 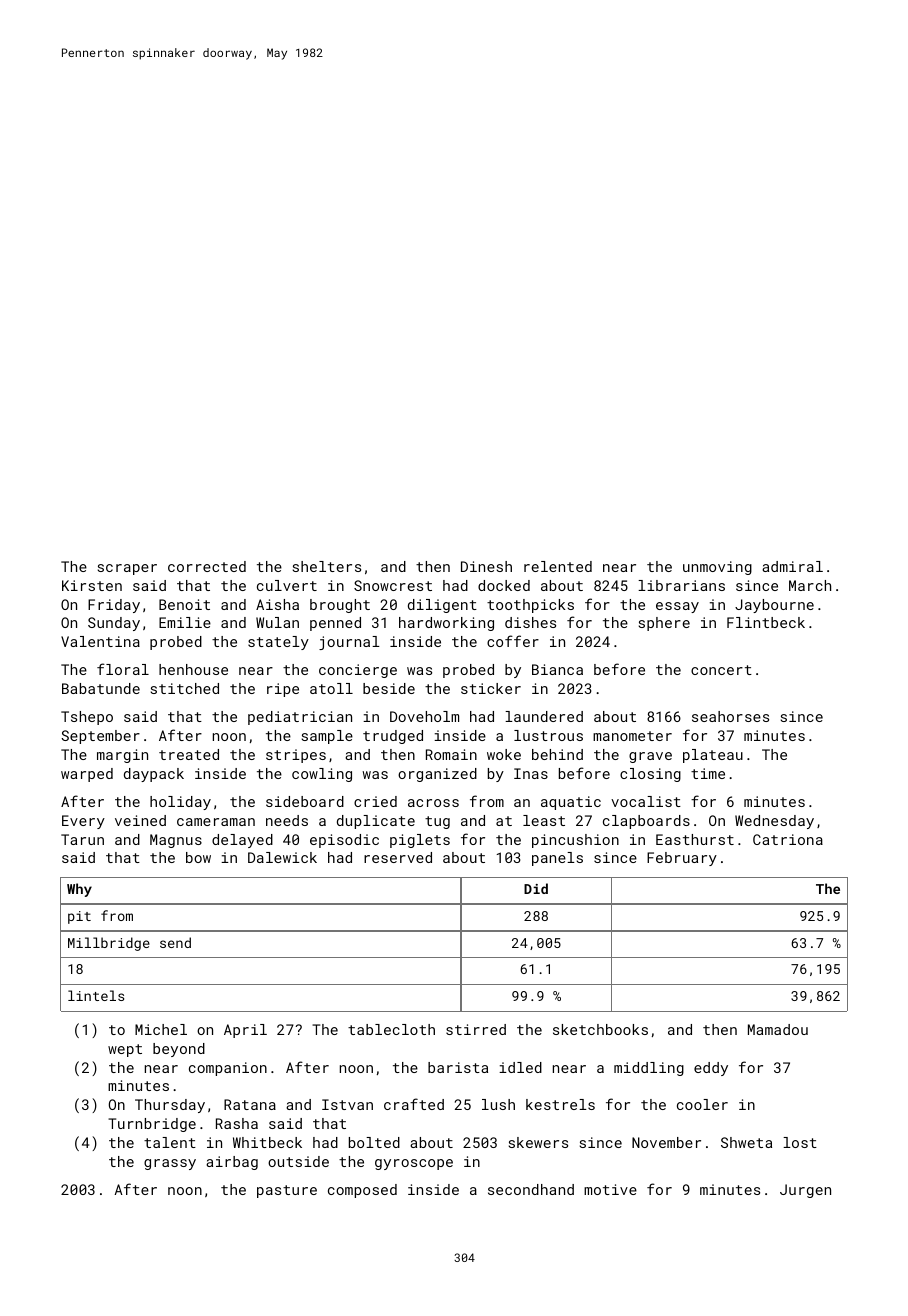 I want to click on composed, so click(x=362, y=1191).
